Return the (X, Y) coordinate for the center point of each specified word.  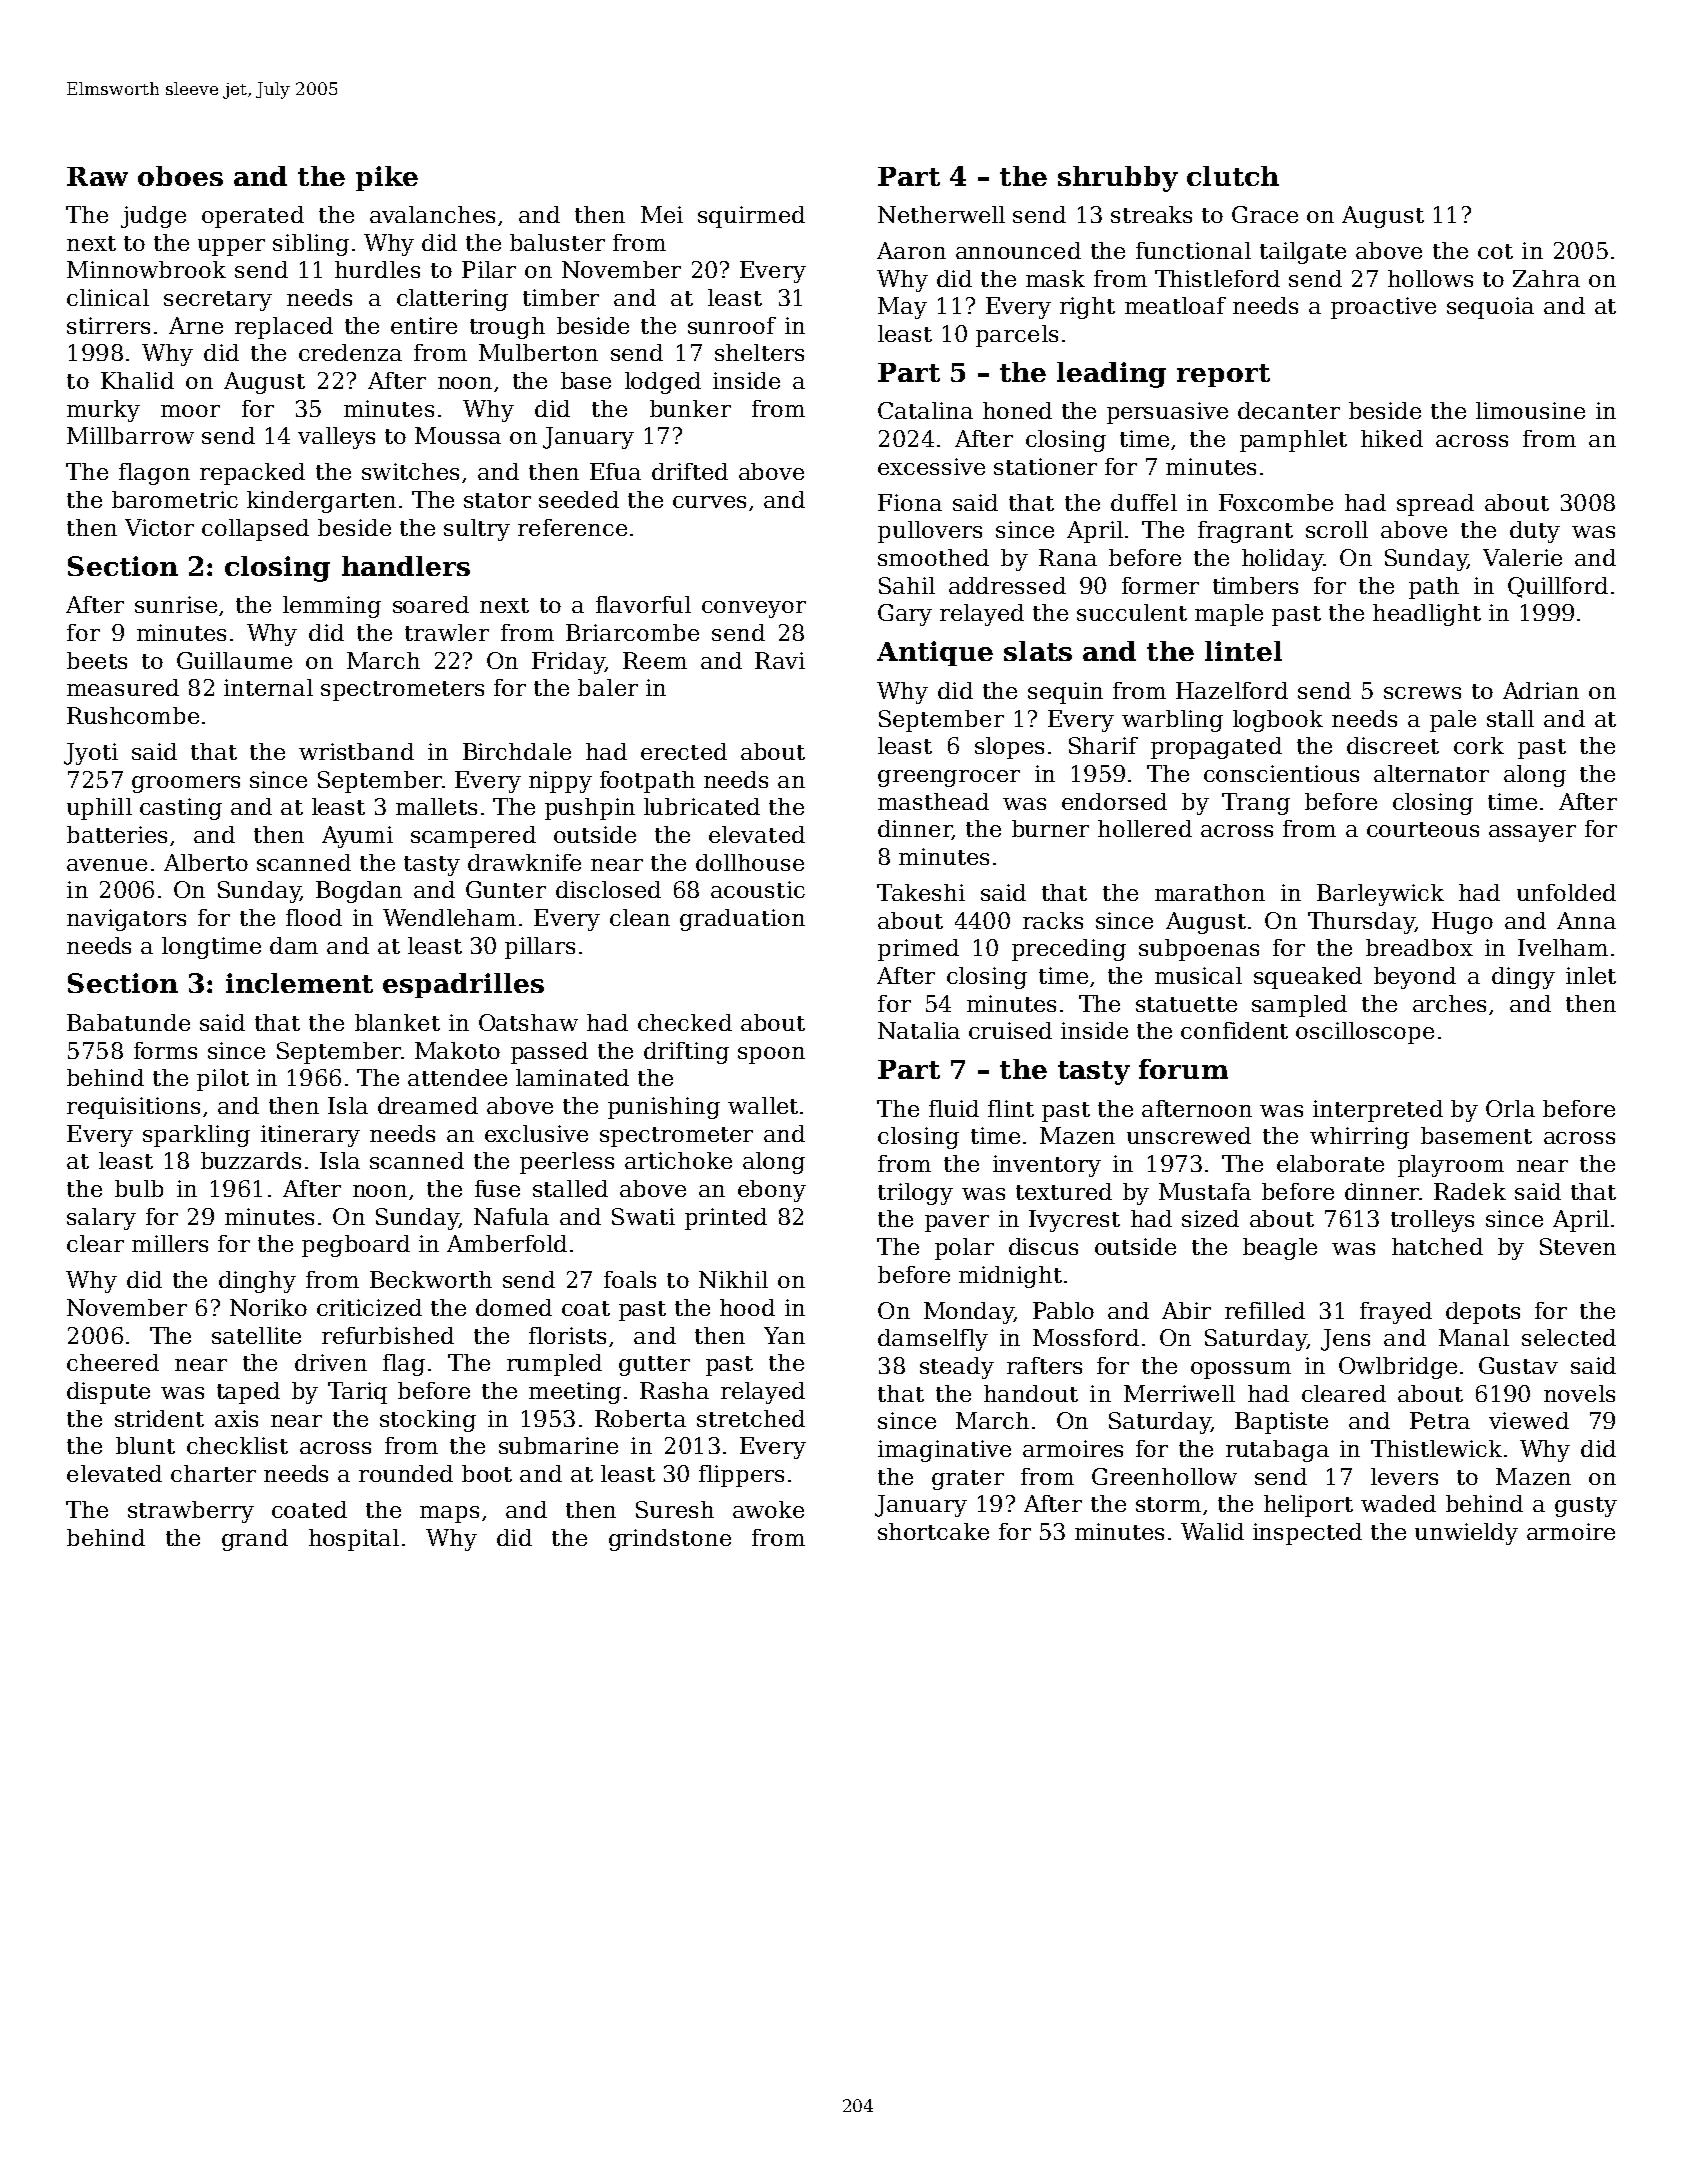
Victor (159, 527)
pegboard (356, 1246)
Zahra (1546, 278)
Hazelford (1232, 690)
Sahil (907, 585)
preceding (1069, 950)
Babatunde (128, 1022)
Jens (1345, 1340)
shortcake (933, 1531)
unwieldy (1466, 1534)
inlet (1591, 975)
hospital (354, 1540)
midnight (1010, 1277)
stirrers (108, 325)
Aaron (911, 250)
